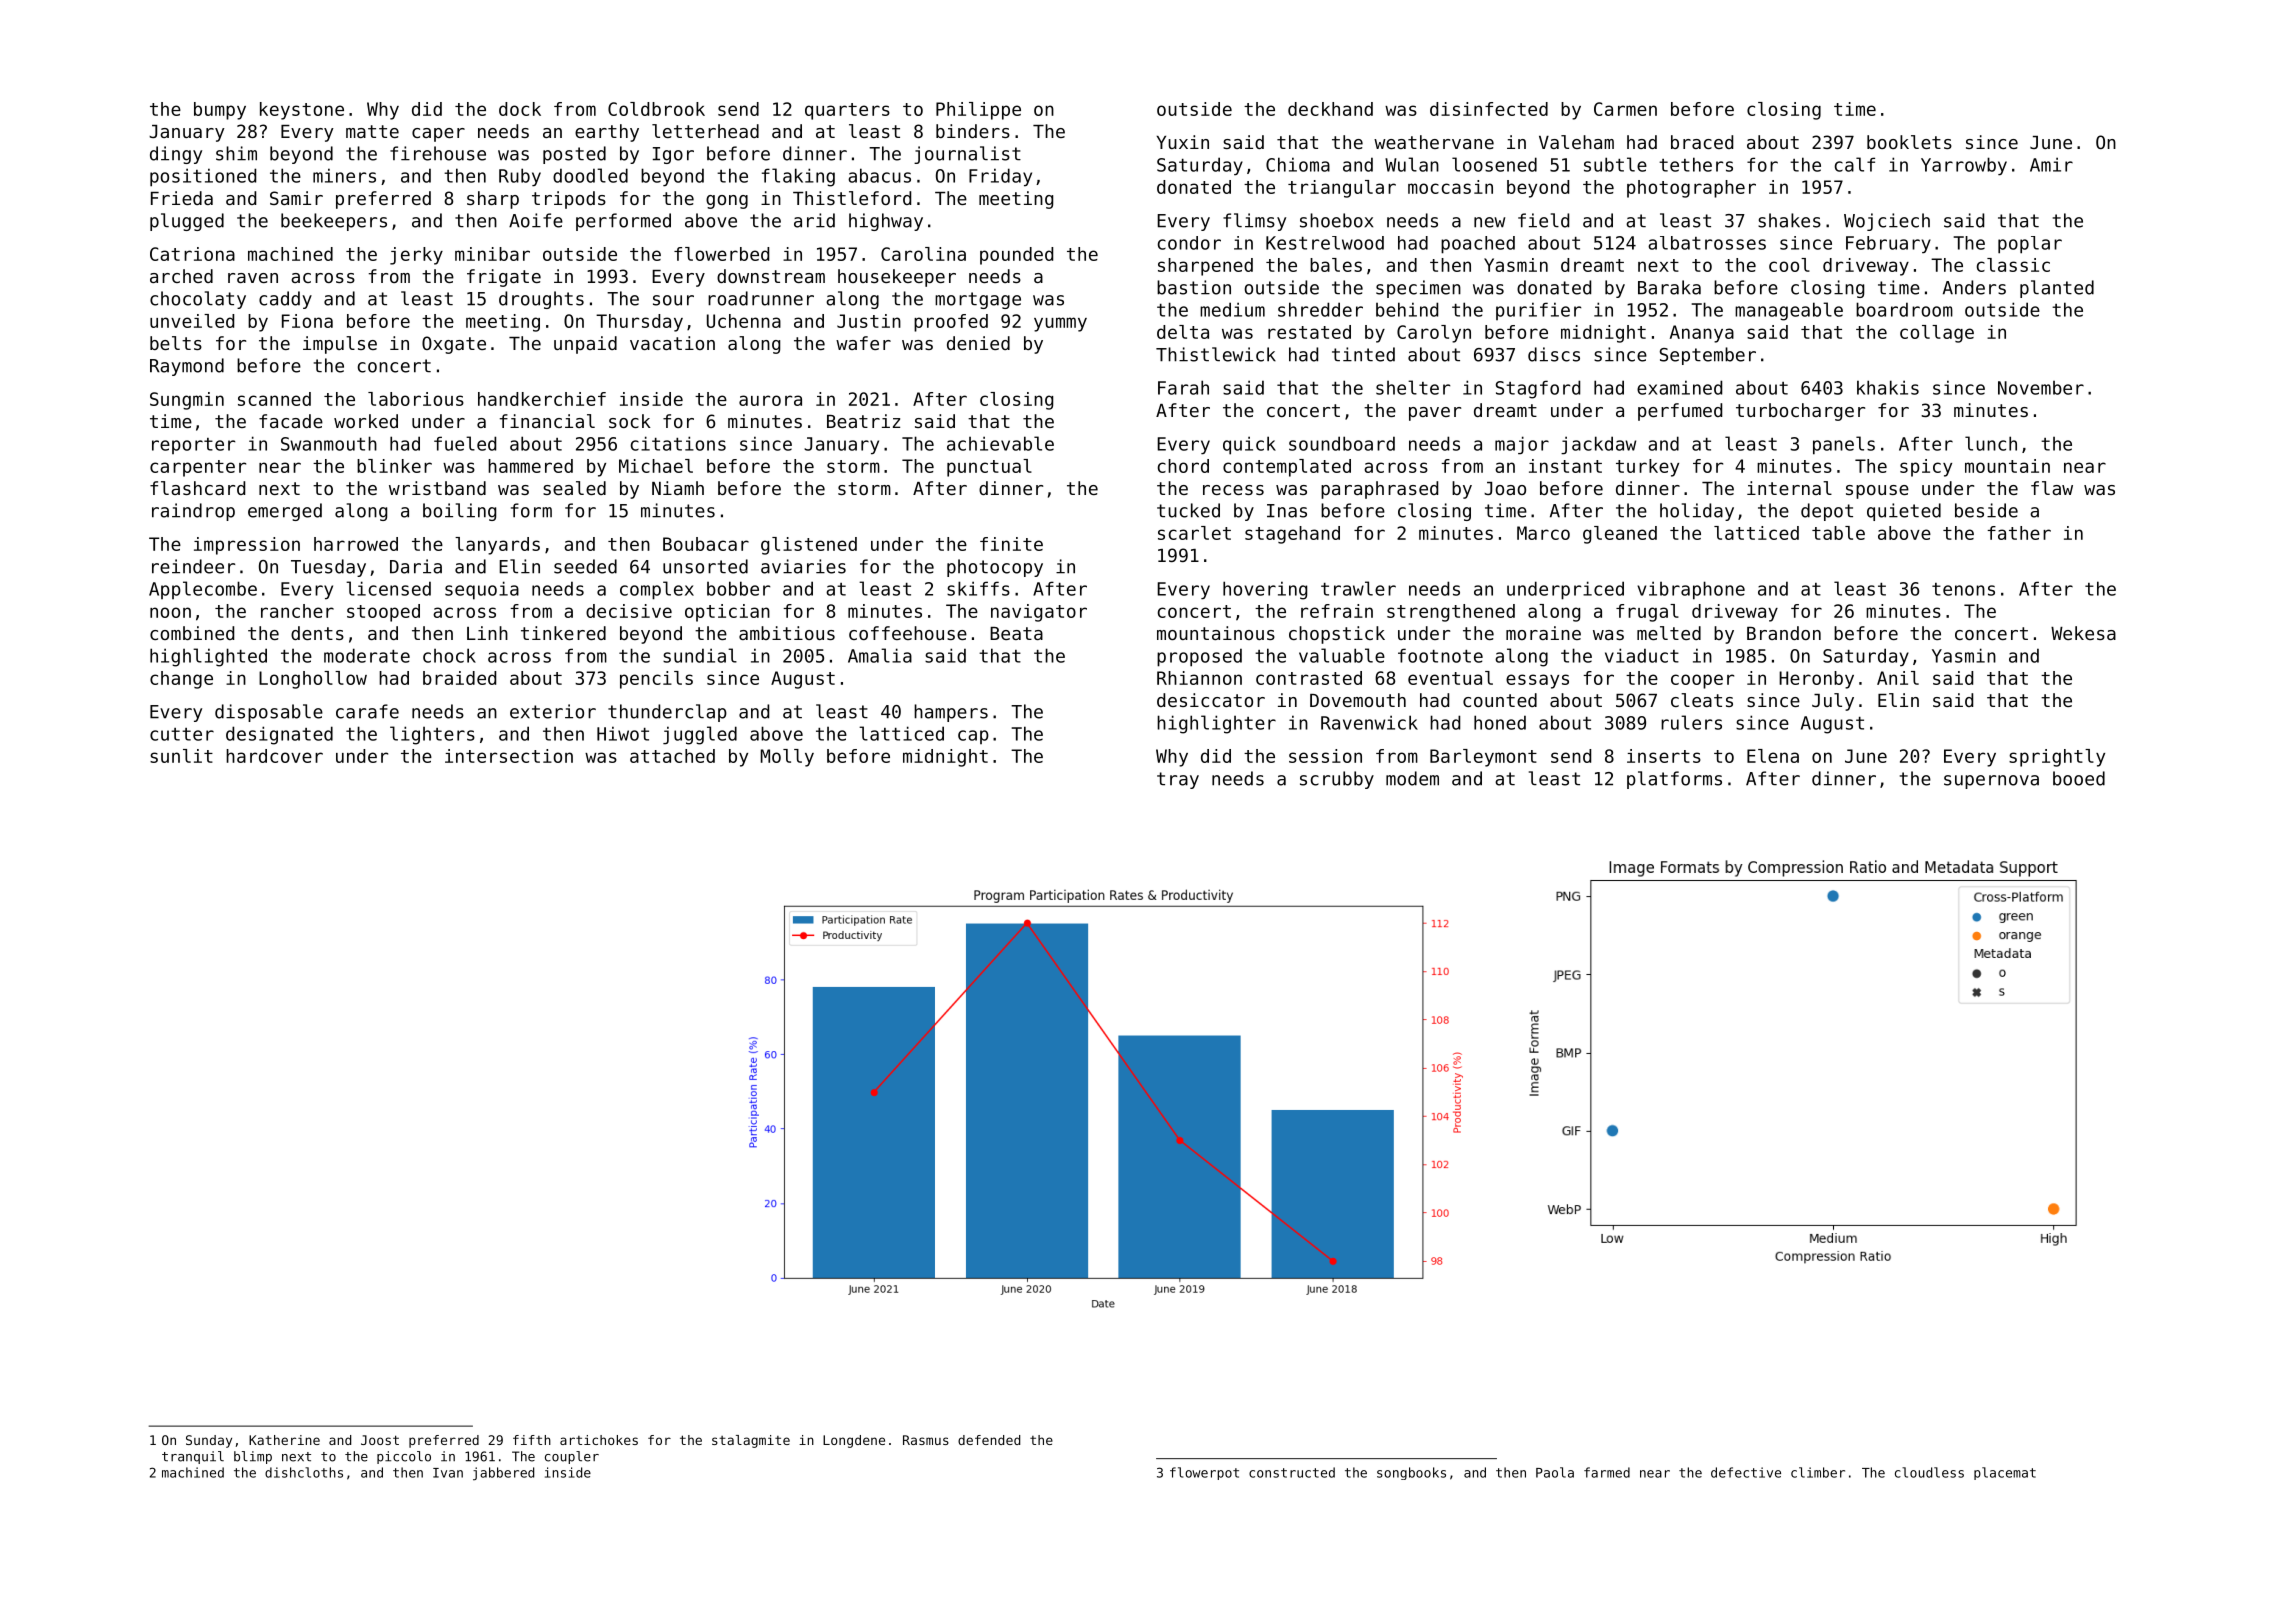  I want to click on tray, so click(1178, 780).
